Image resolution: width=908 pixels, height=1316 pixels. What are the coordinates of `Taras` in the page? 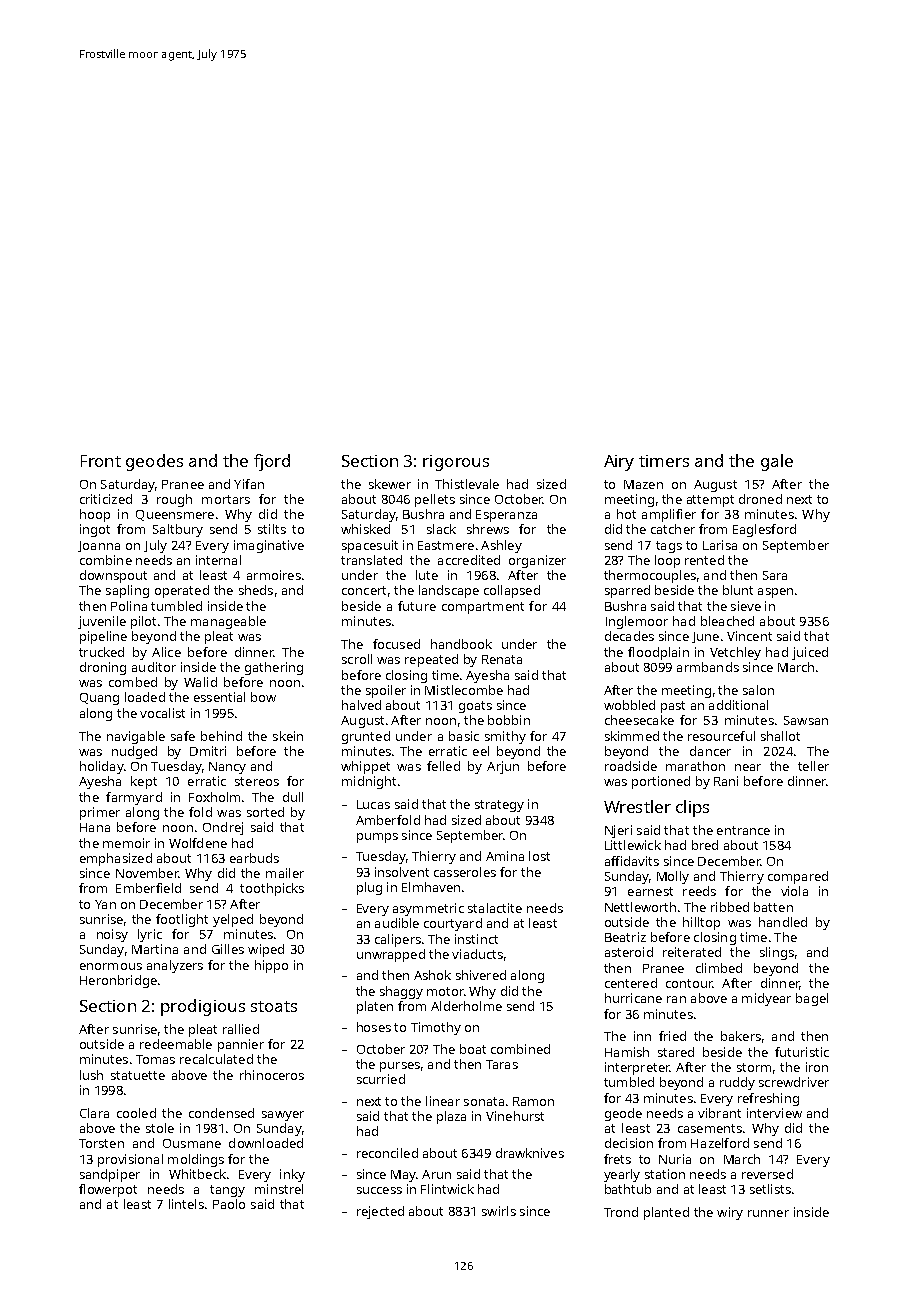 It's located at (502, 1064).
